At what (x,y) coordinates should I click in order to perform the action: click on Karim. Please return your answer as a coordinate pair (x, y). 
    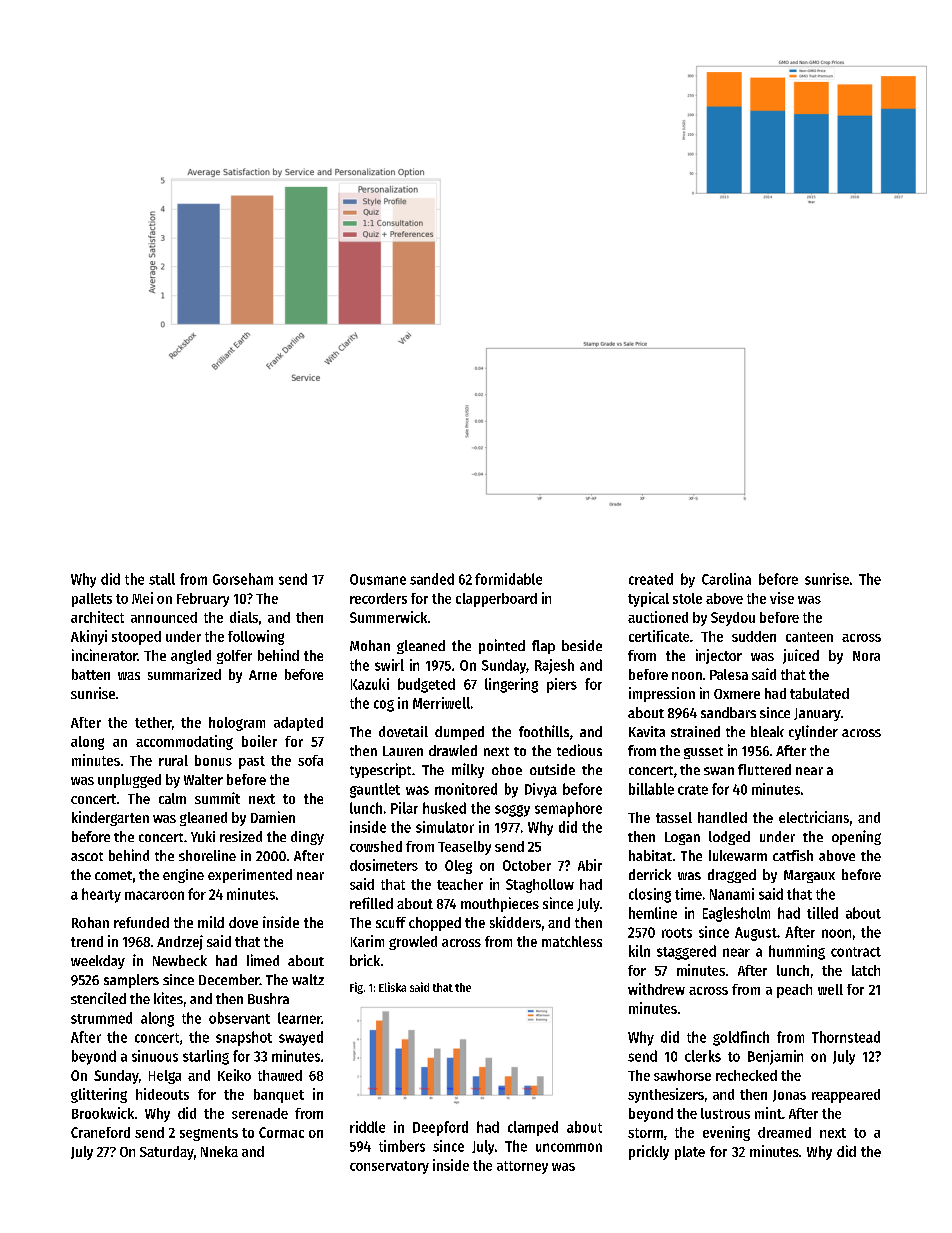
    Looking at the image, I should click on (367, 941).
